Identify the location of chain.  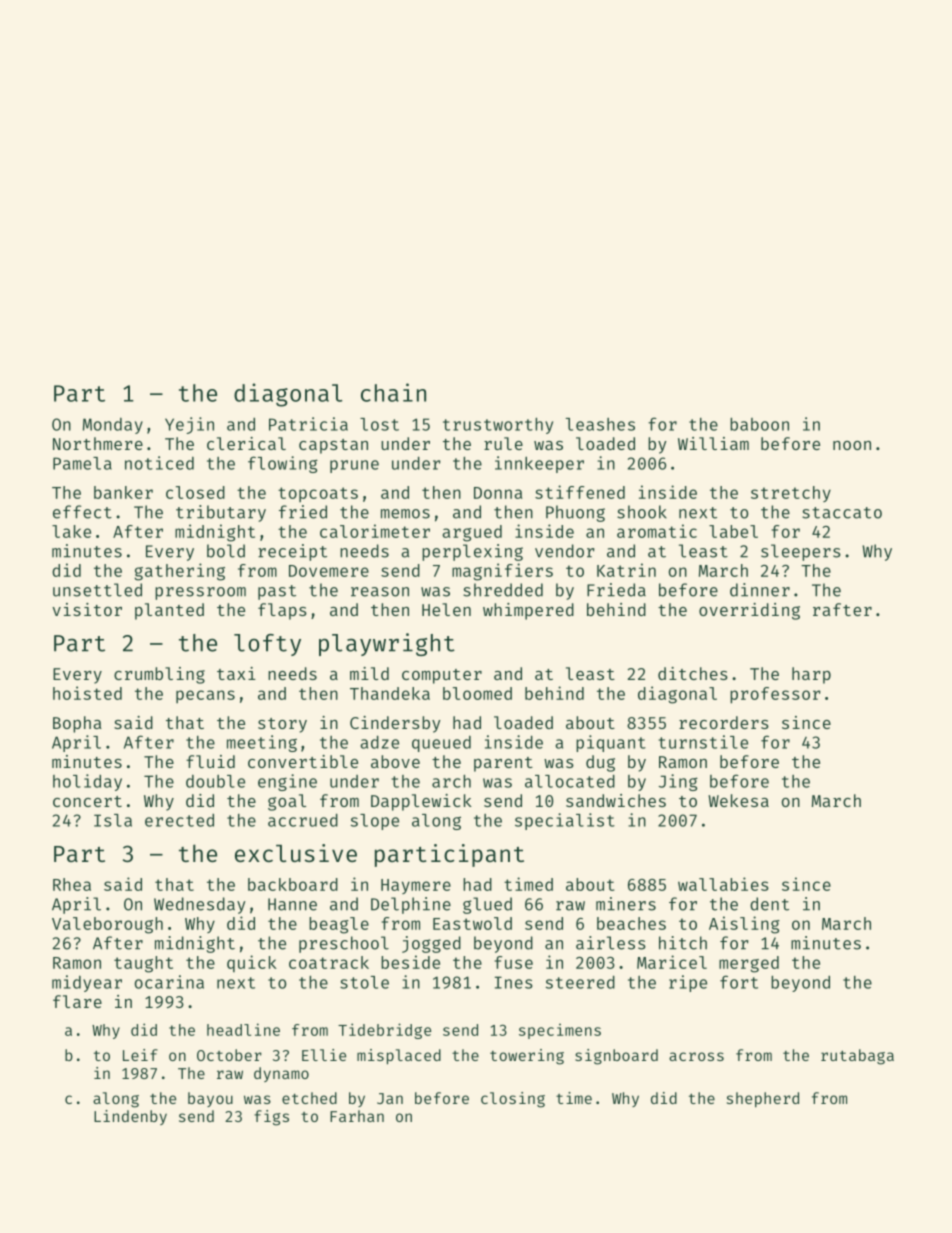
(393, 392).
